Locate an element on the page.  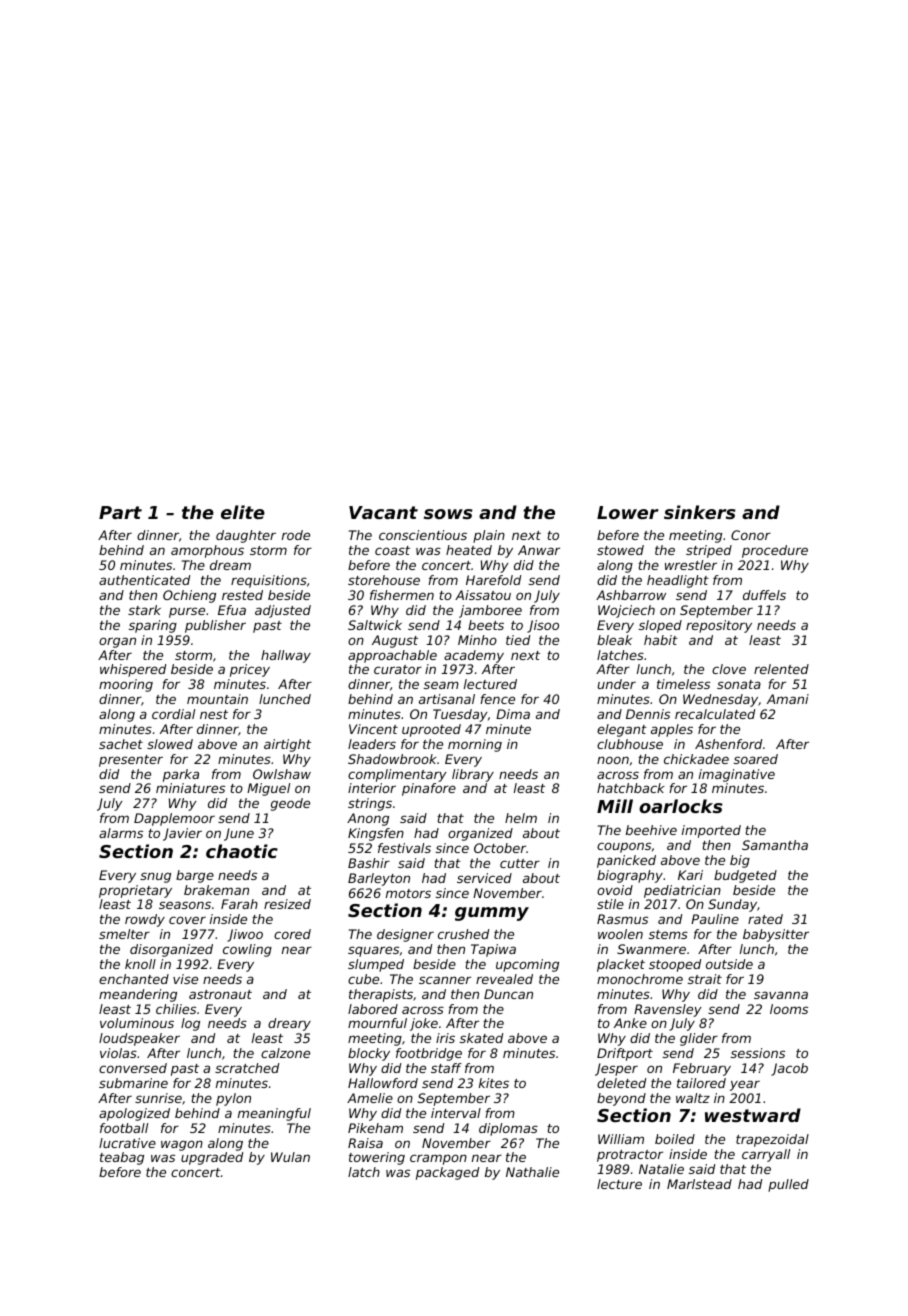
interval is located at coordinates (456, 1113).
